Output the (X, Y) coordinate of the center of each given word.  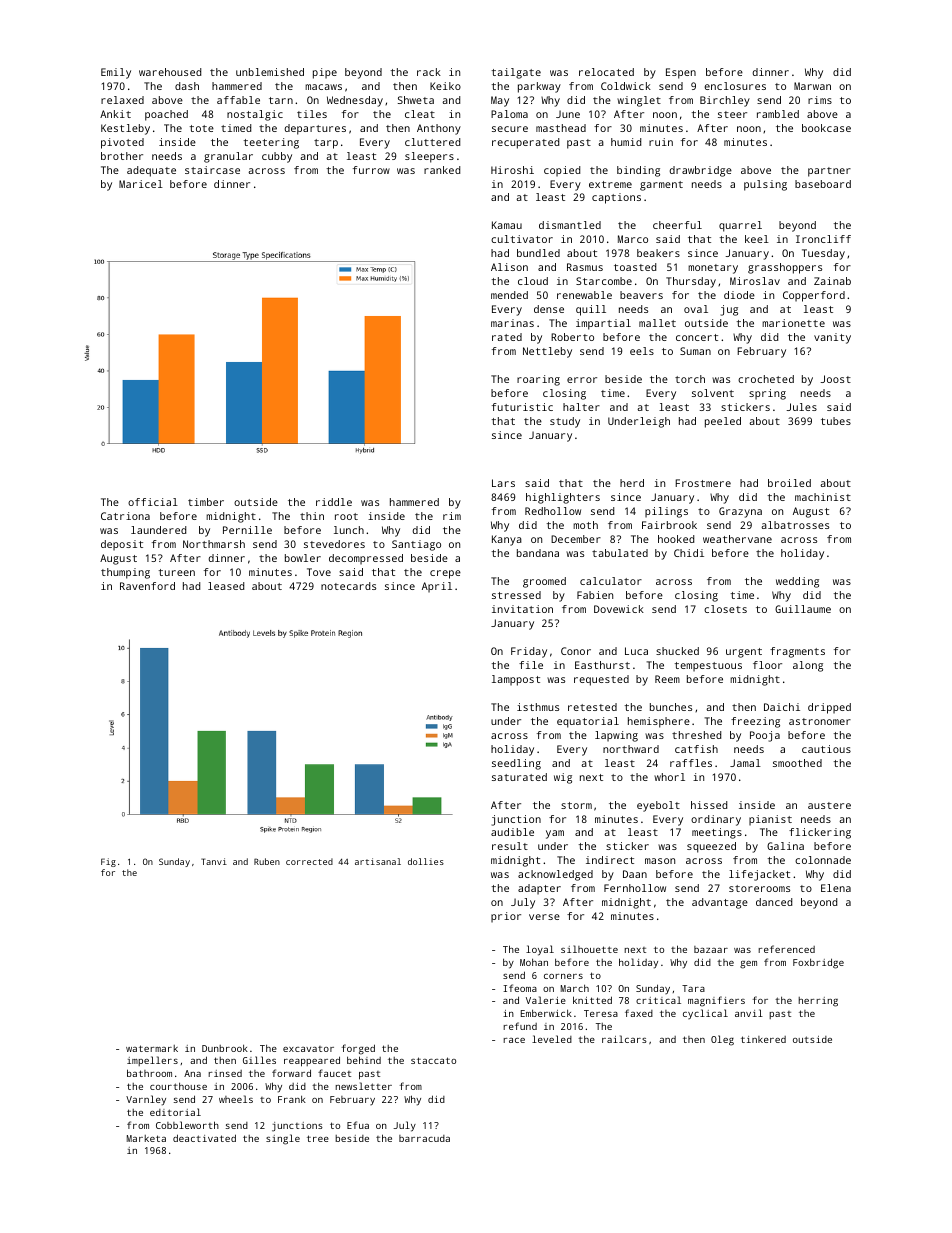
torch (690, 379)
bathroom (149, 1073)
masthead (561, 128)
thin (312, 516)
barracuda (424, 1138)
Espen (681, 73)
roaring (538, 380)
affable (238, 100)
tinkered (763, 1039)
